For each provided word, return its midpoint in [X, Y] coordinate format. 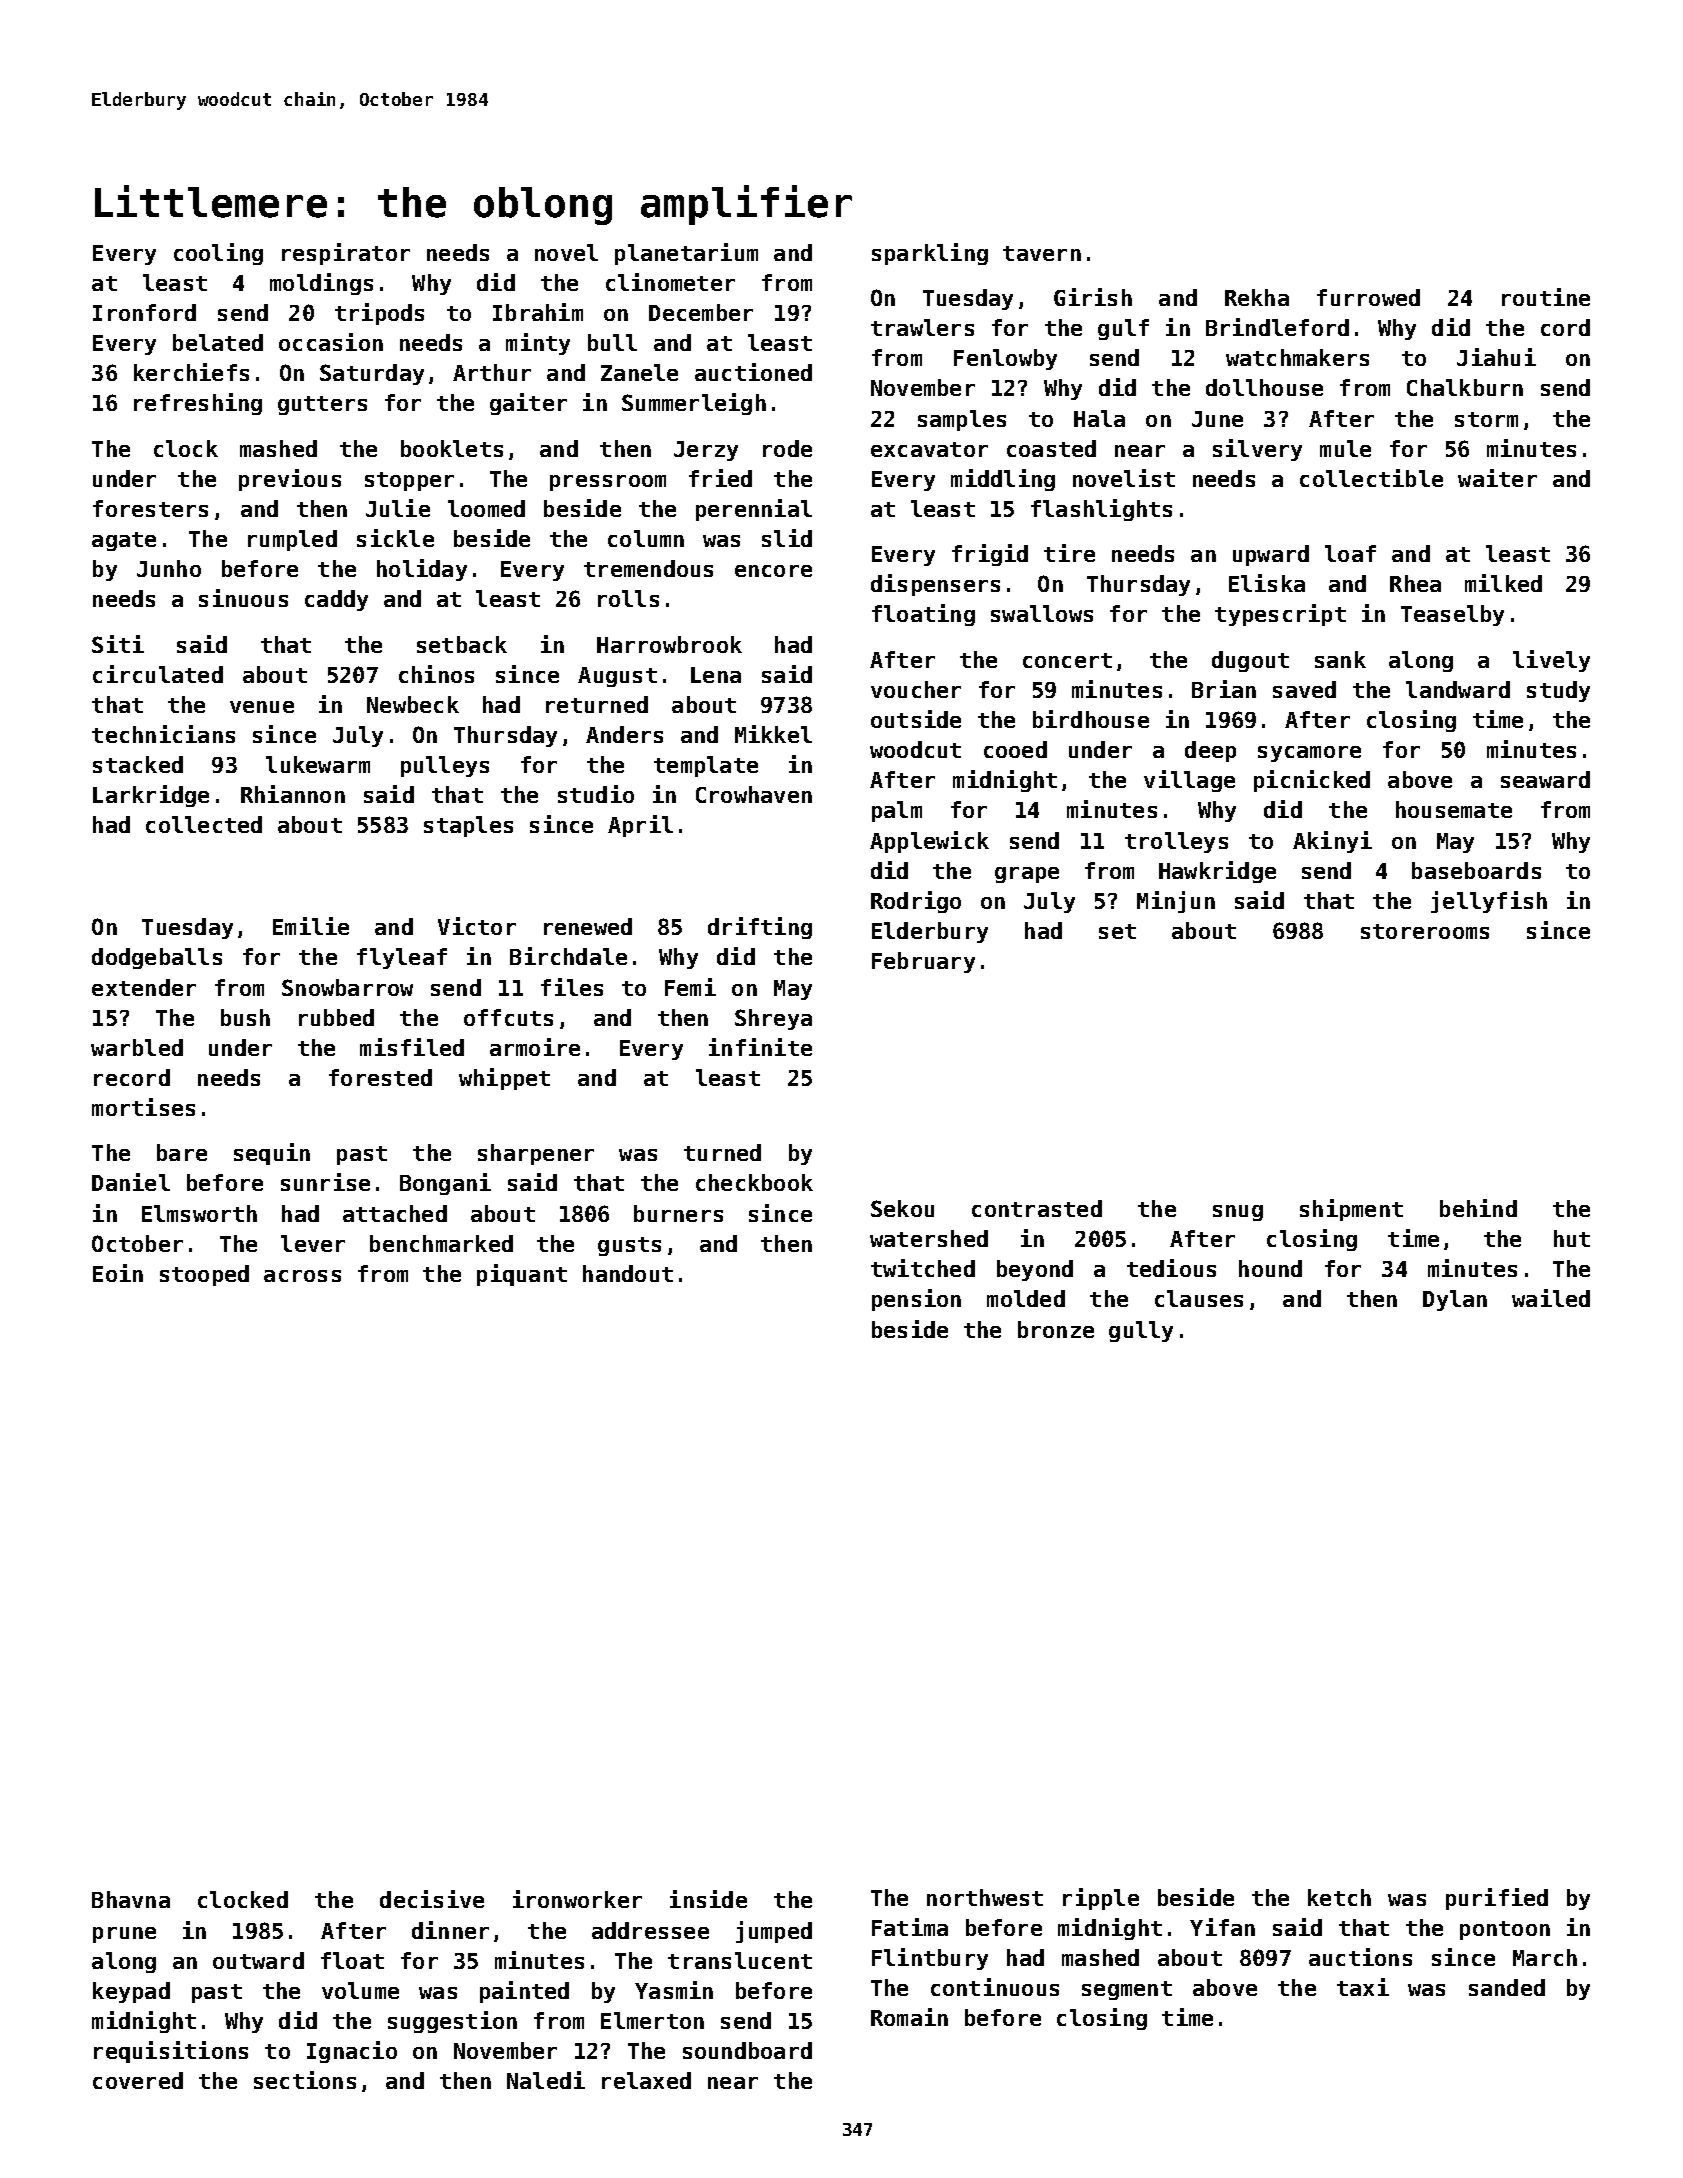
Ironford [144, 312]
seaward [1545, 779]
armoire [535, 1047]
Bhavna [131, 1899]
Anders [624, 734]
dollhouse [1264, 387]
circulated [158, 674]
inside [708, 1899]
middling [1003, 480]
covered [138, 2080]
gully [1141, 1331]
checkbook [754, 1182]
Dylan [1455, 1300]
